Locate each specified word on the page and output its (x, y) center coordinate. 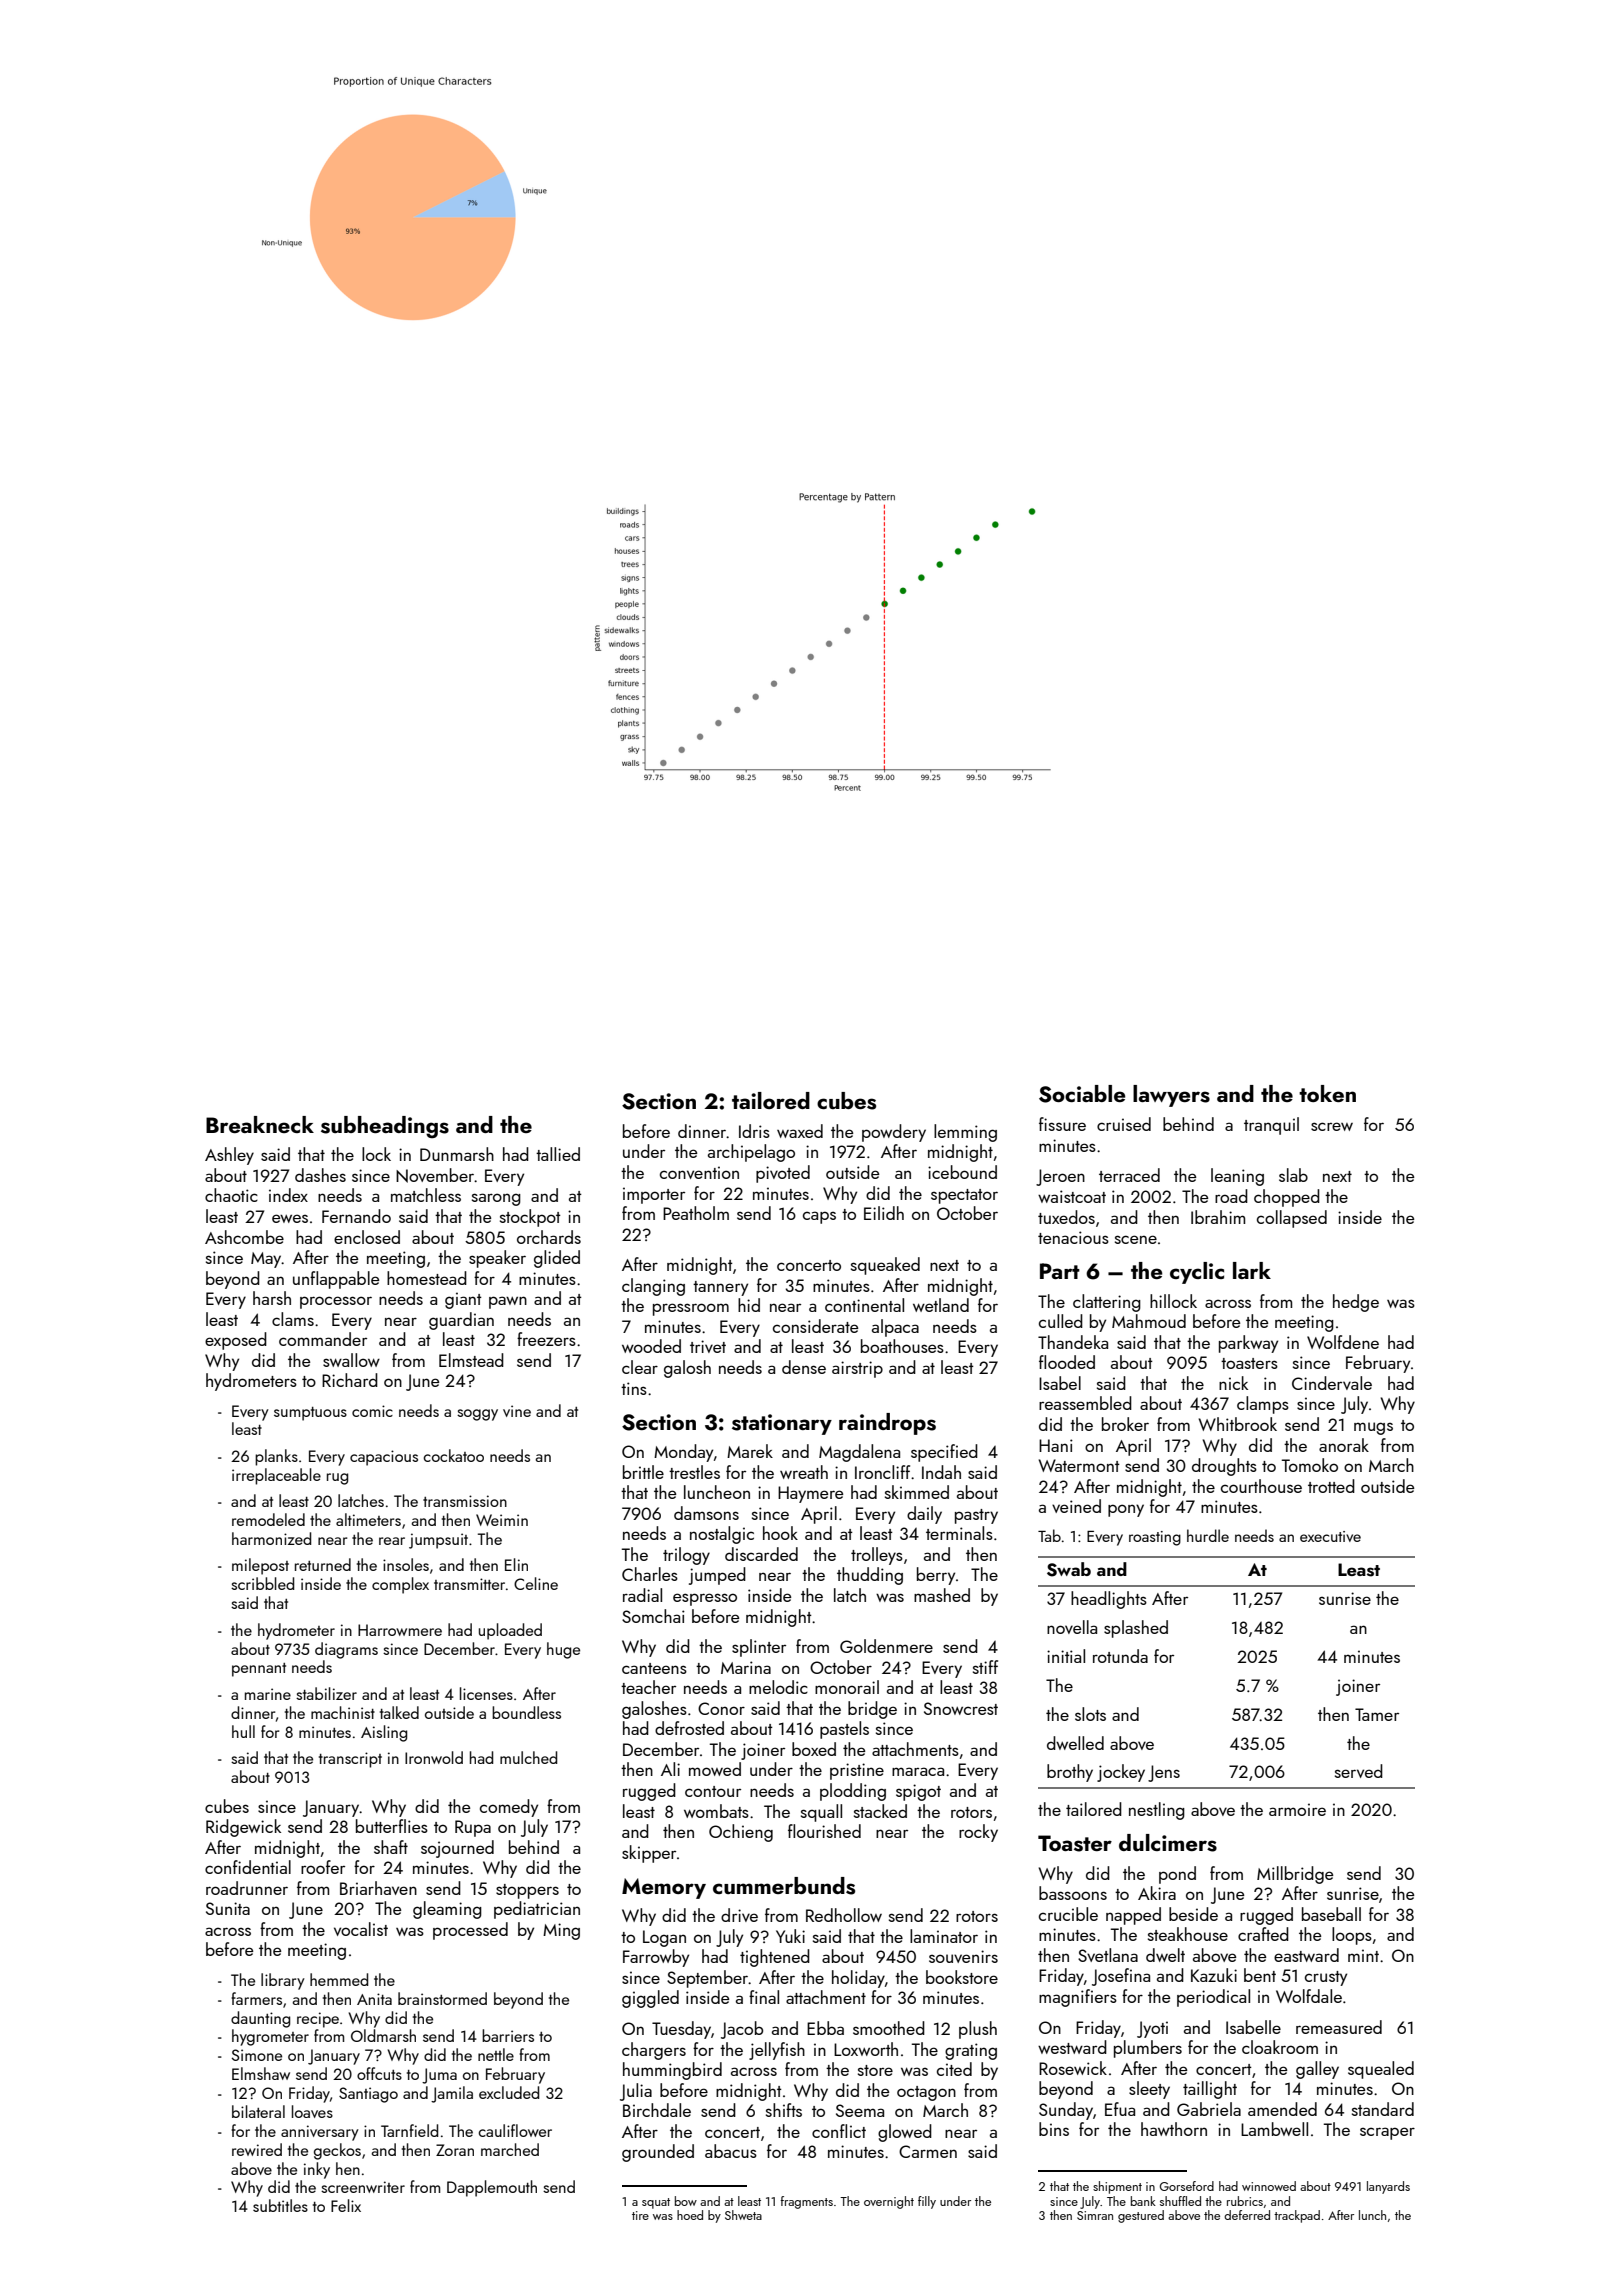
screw (1332, 1126)
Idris (754, 1131)
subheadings (385, 1127)
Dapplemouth (492, 2188)
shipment (1117, 2187)
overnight (889, 2202)
